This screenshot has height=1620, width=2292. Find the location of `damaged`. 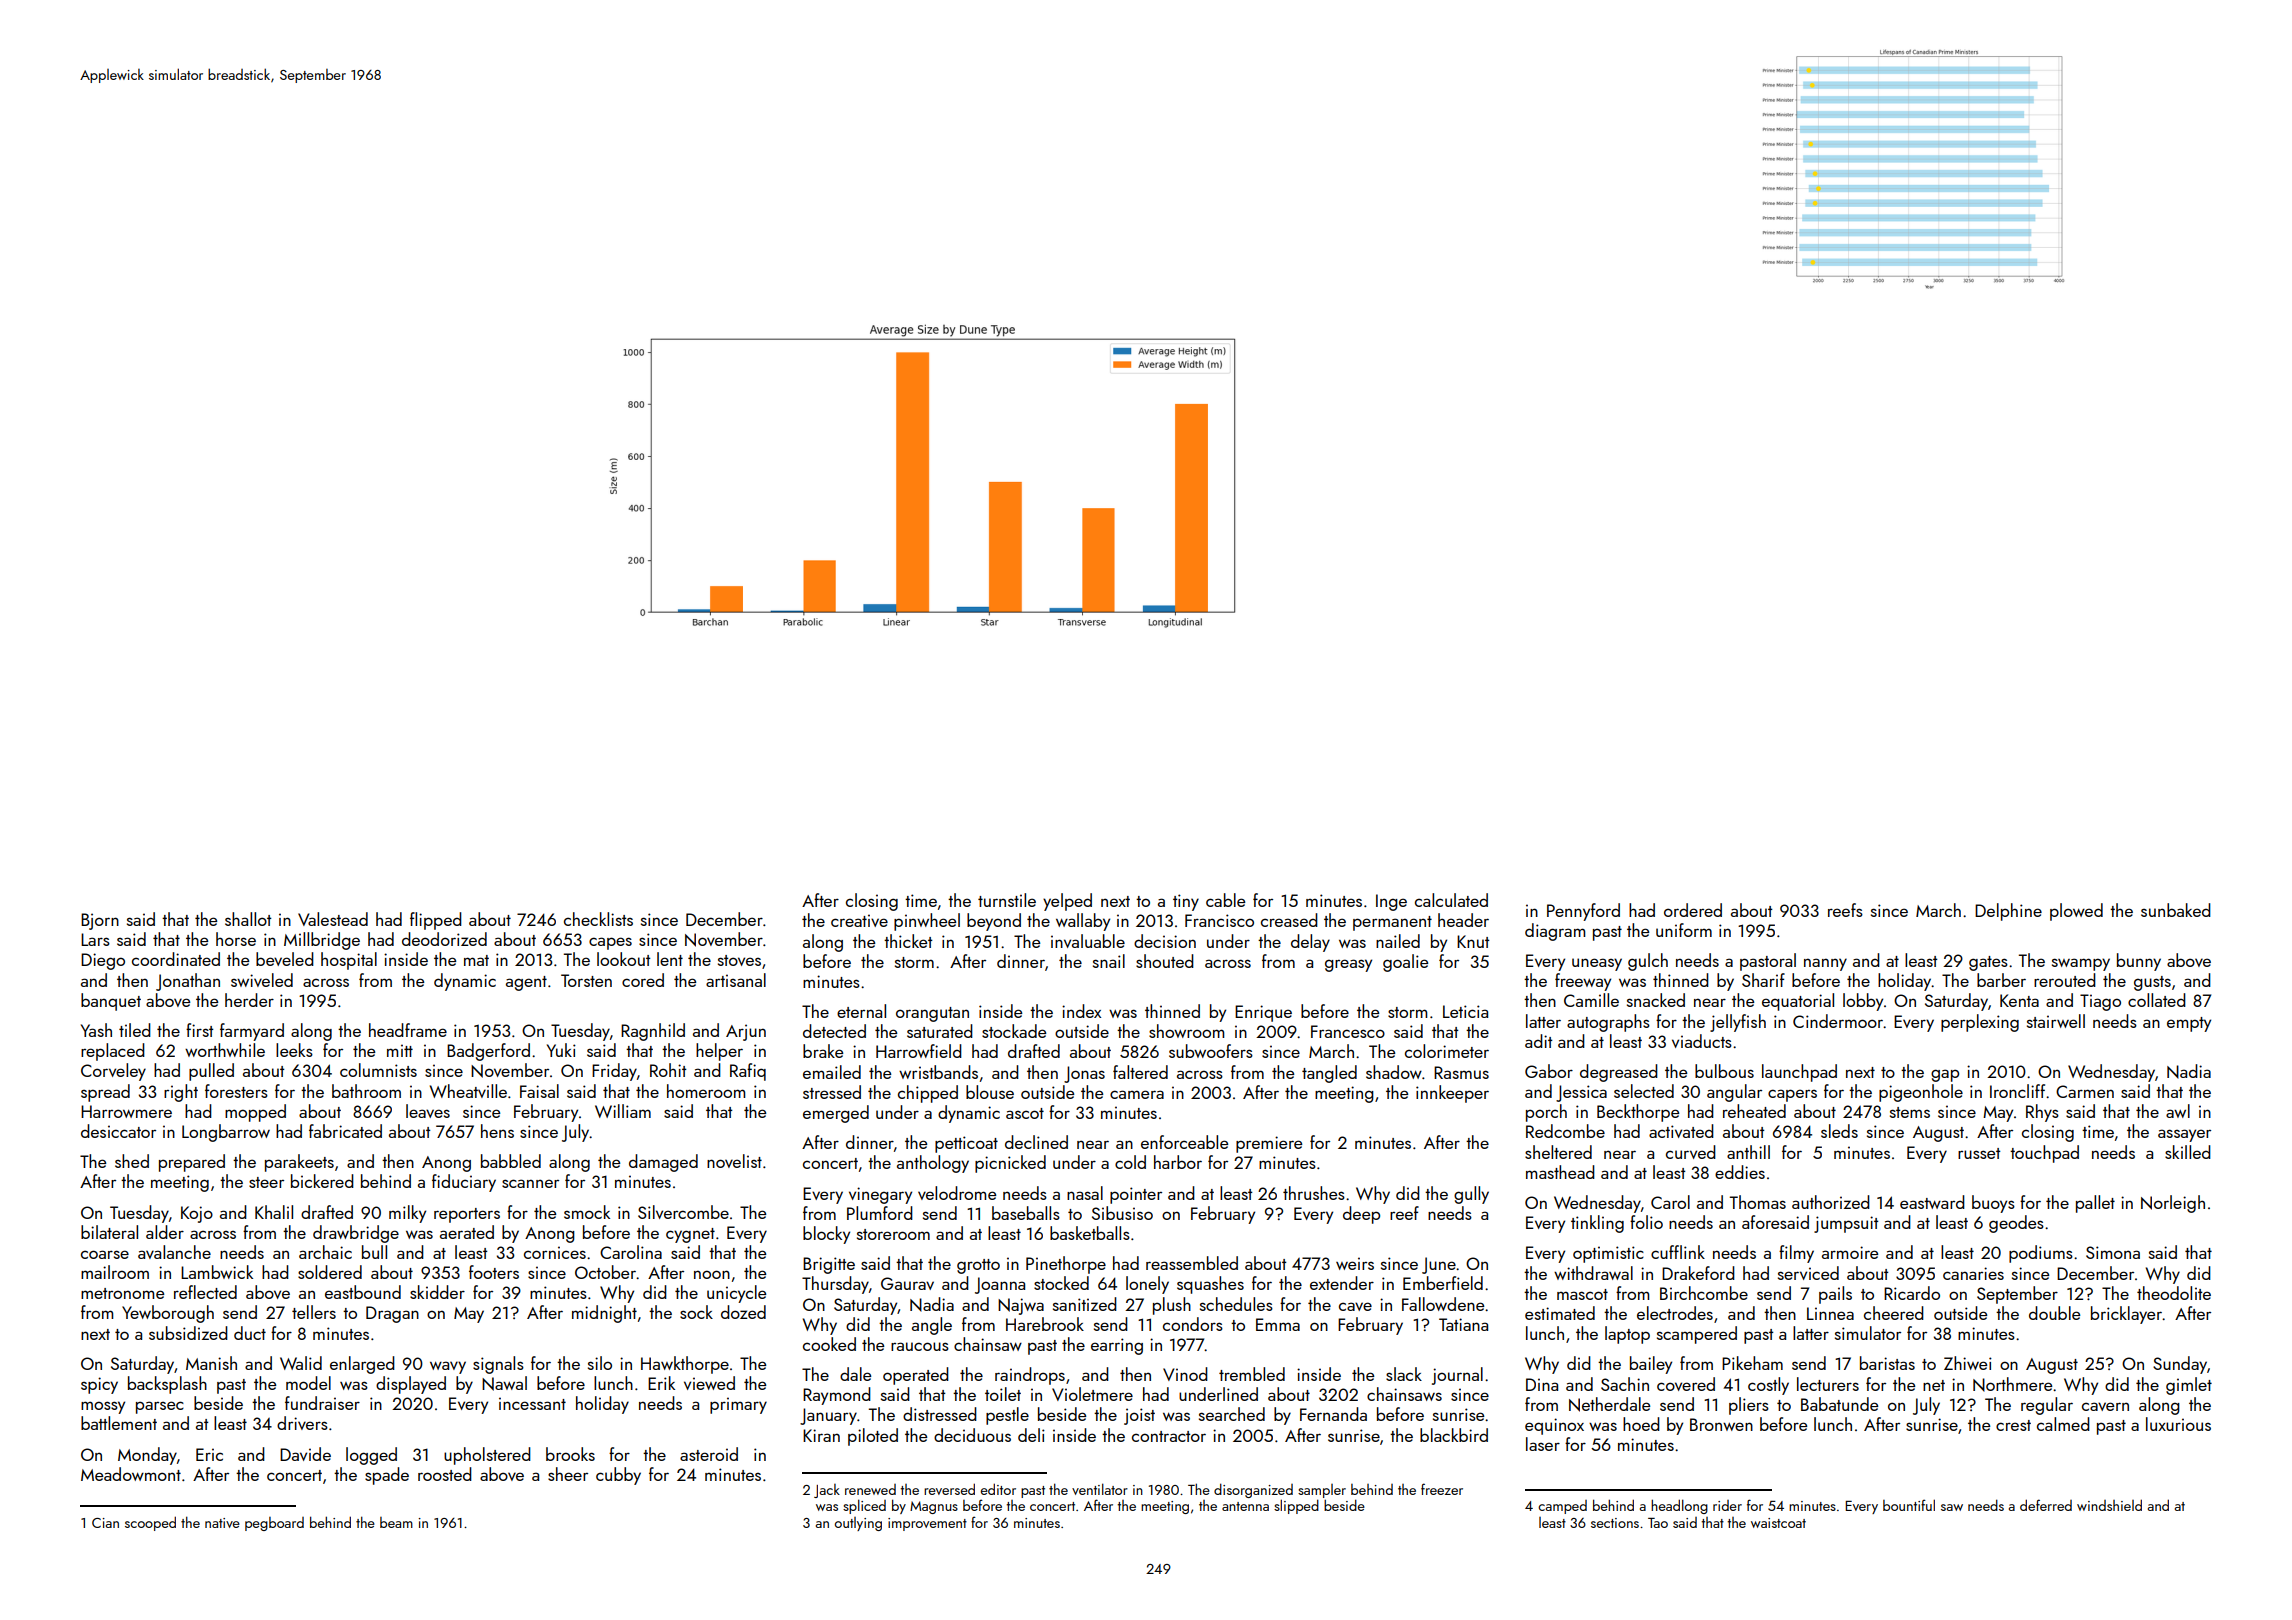

damaged is located at coordinates (663, 1163).
